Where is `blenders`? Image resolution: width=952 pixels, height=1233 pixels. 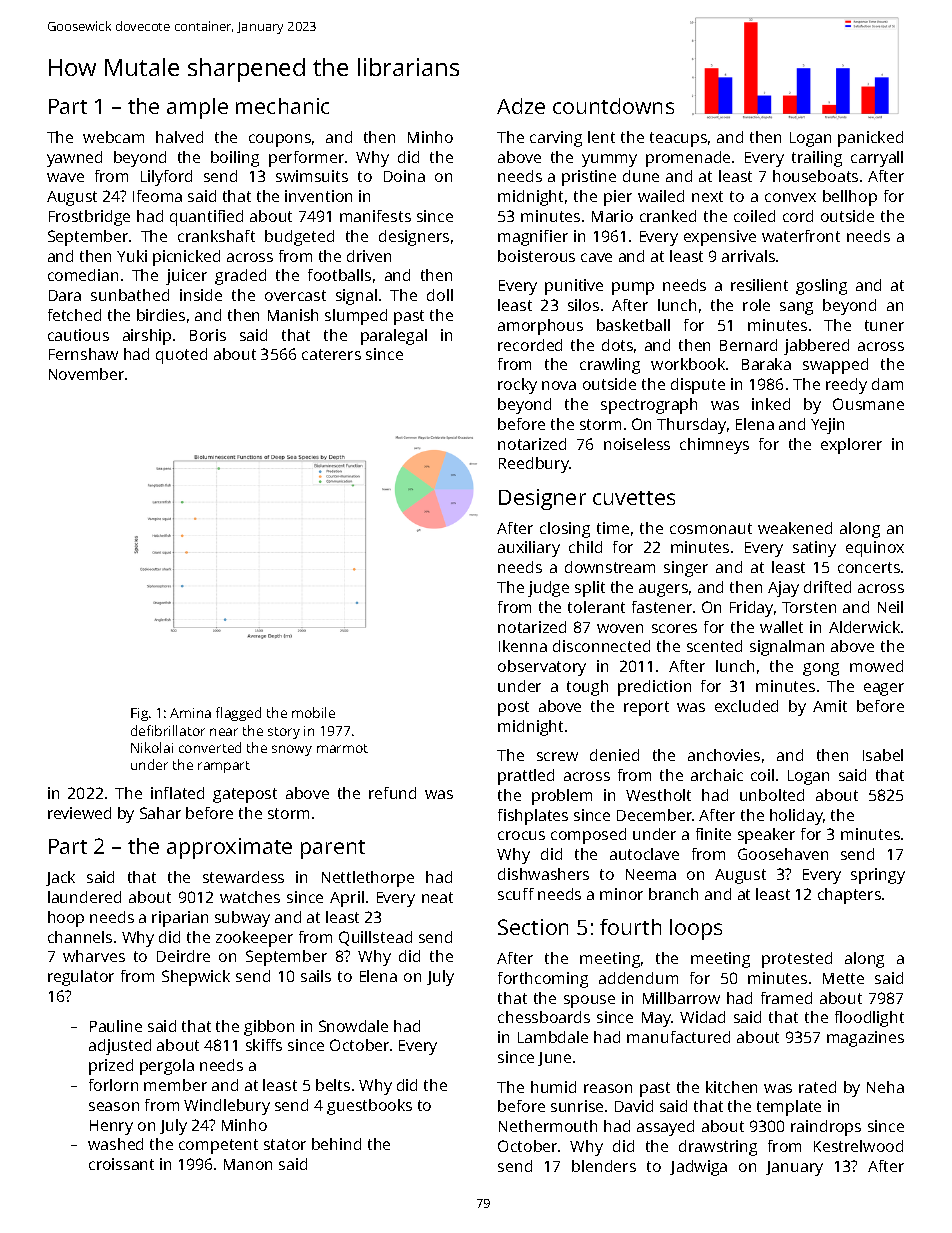 blenders is located at coordinates (604, 1166).
